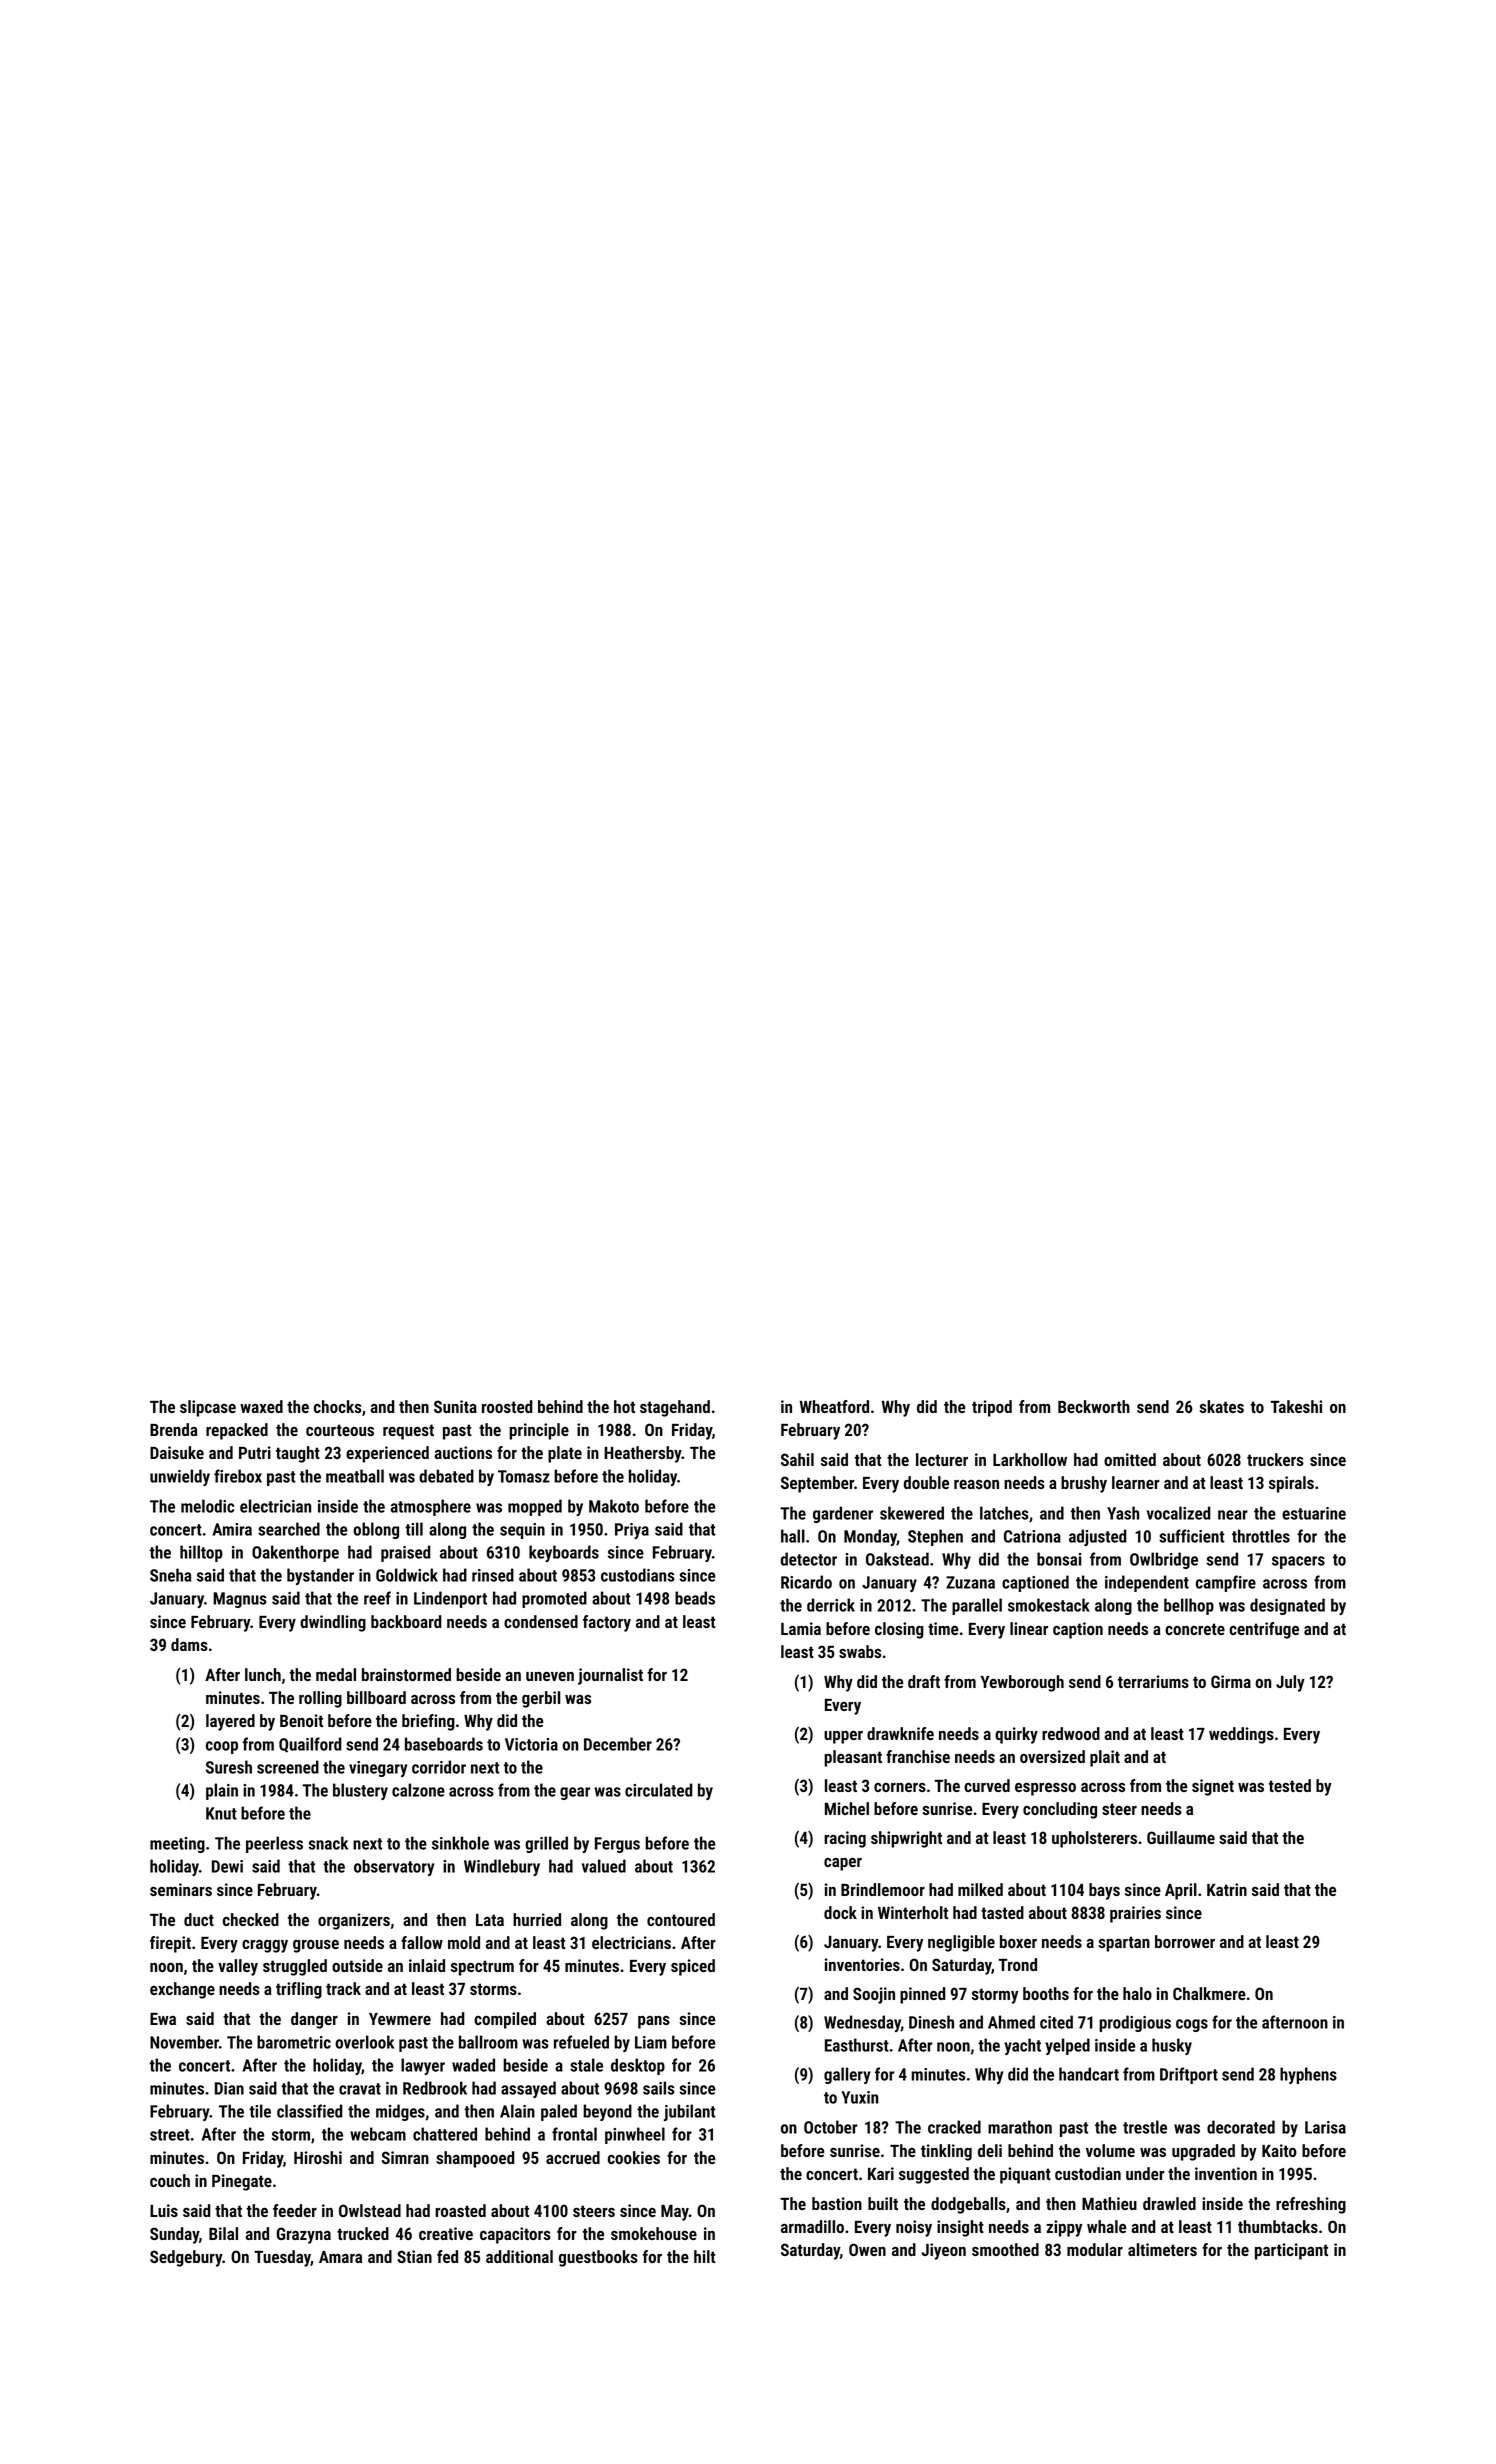 The image size is (1496, 2464). What do you see at coordinates (1110, 2150) in the screenshot?
I see `volume` at bounding box center [1110, 2150].
